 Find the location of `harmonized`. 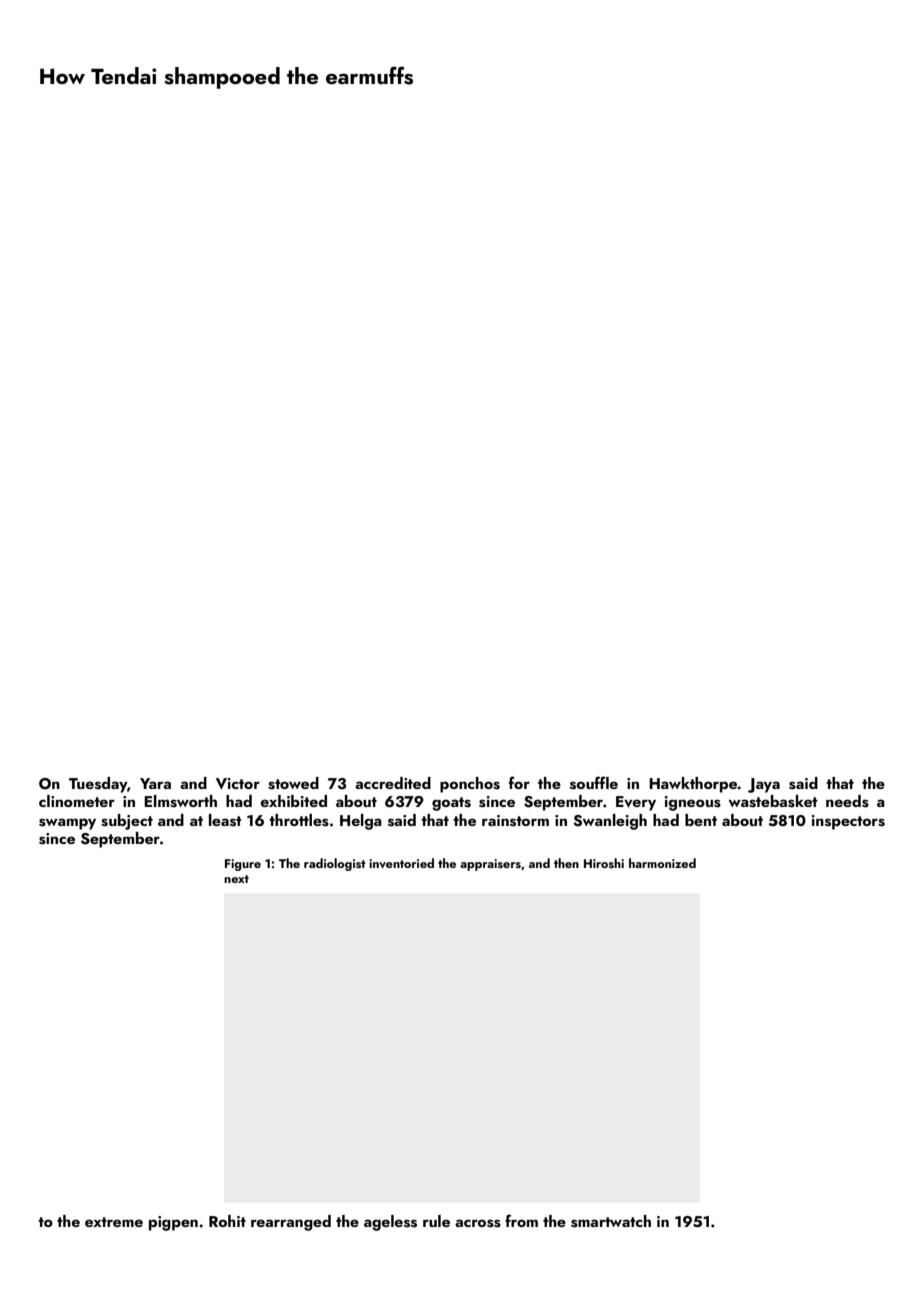

harmonized is located at coordinates (662, 863).
